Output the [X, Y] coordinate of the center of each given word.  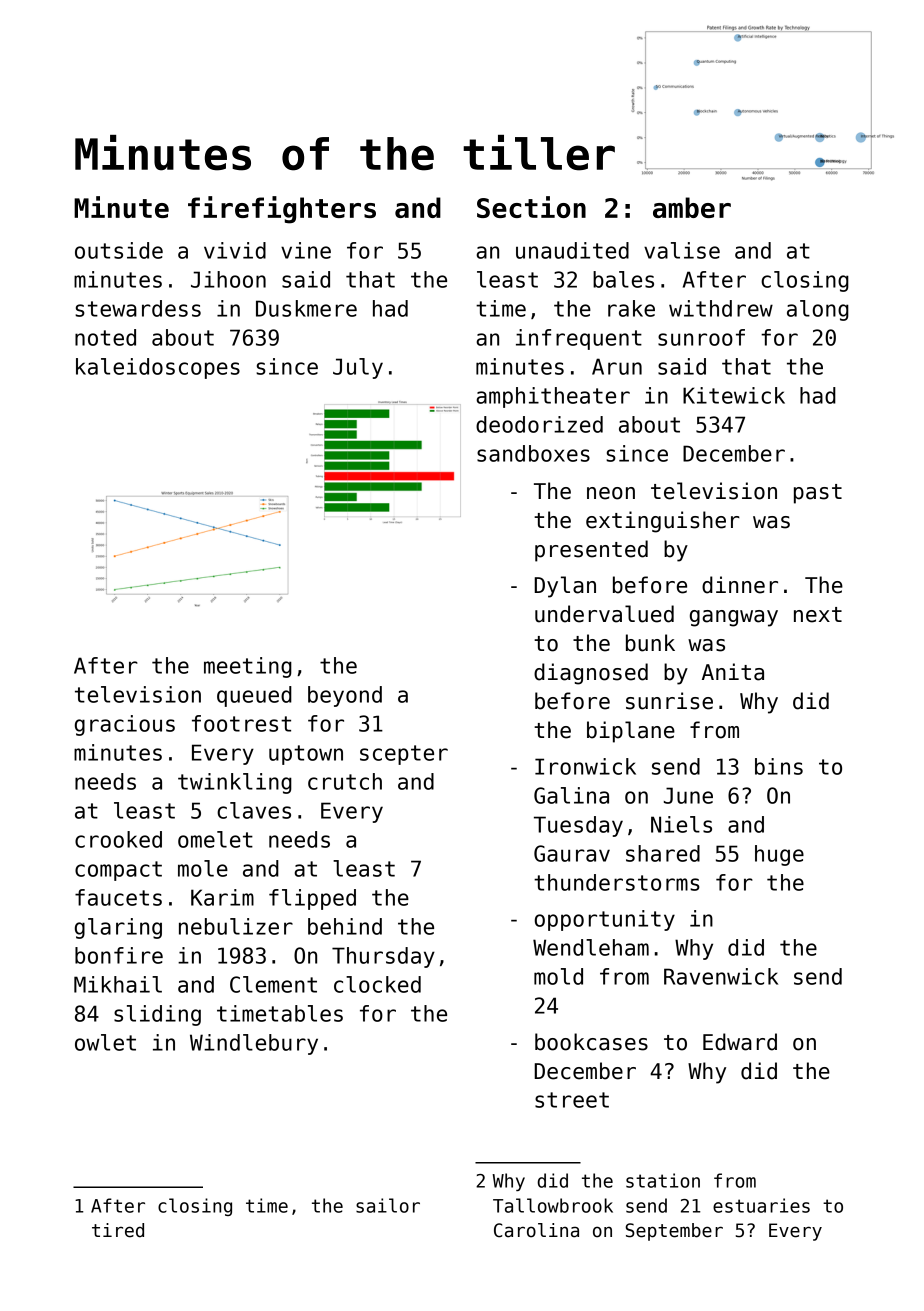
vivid [235, 250]
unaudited [572, 250]
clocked [377, 984]
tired [118, 1230]
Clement [273, 984]
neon [611, 493]
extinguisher [663, 522]
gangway [734, 618]
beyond [345, 696]
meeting [248, 667]
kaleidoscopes [158, 368]
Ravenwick [721, 976]
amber [692, 207]
